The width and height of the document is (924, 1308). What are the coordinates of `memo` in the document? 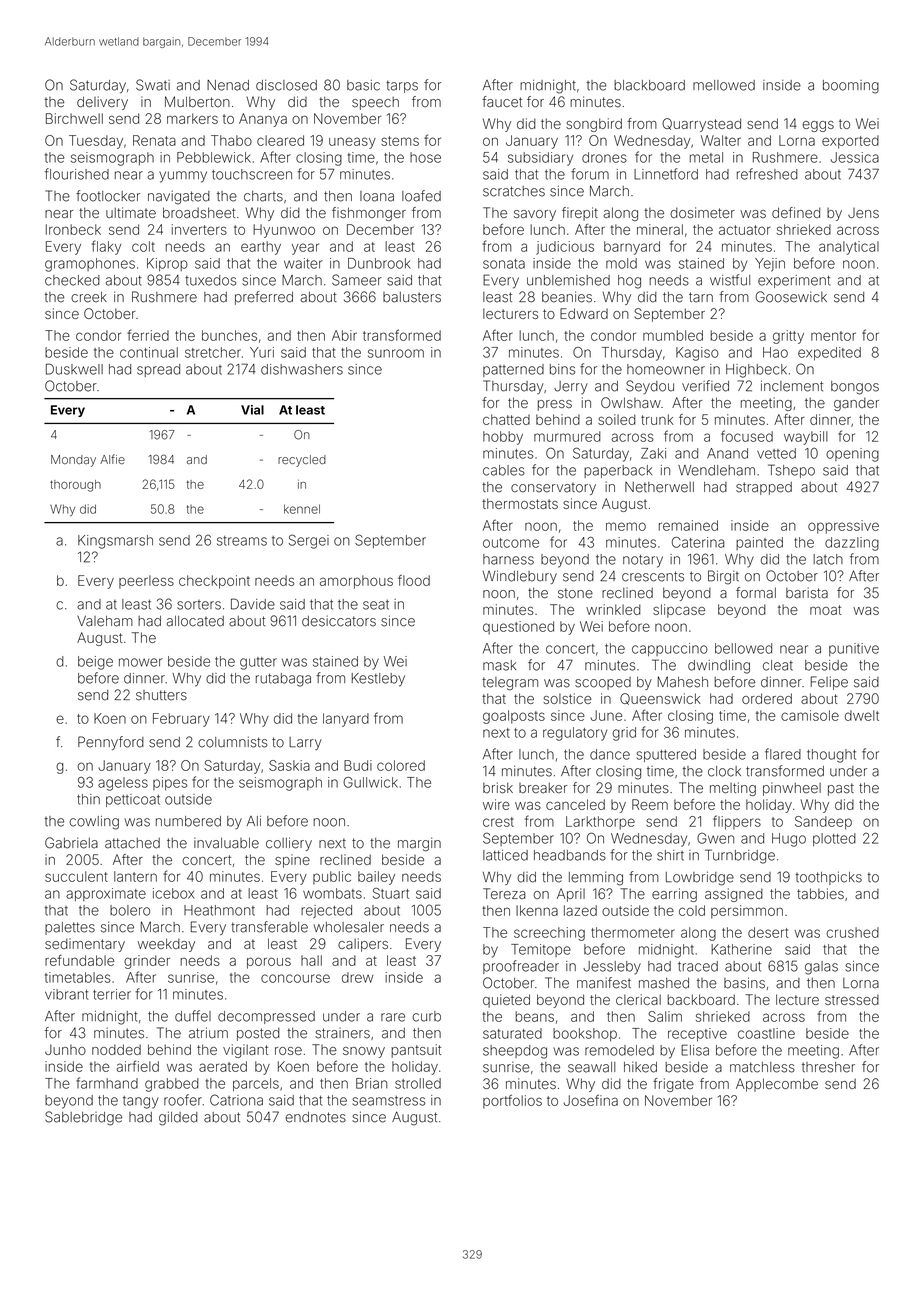 It's located at (626, 526).
